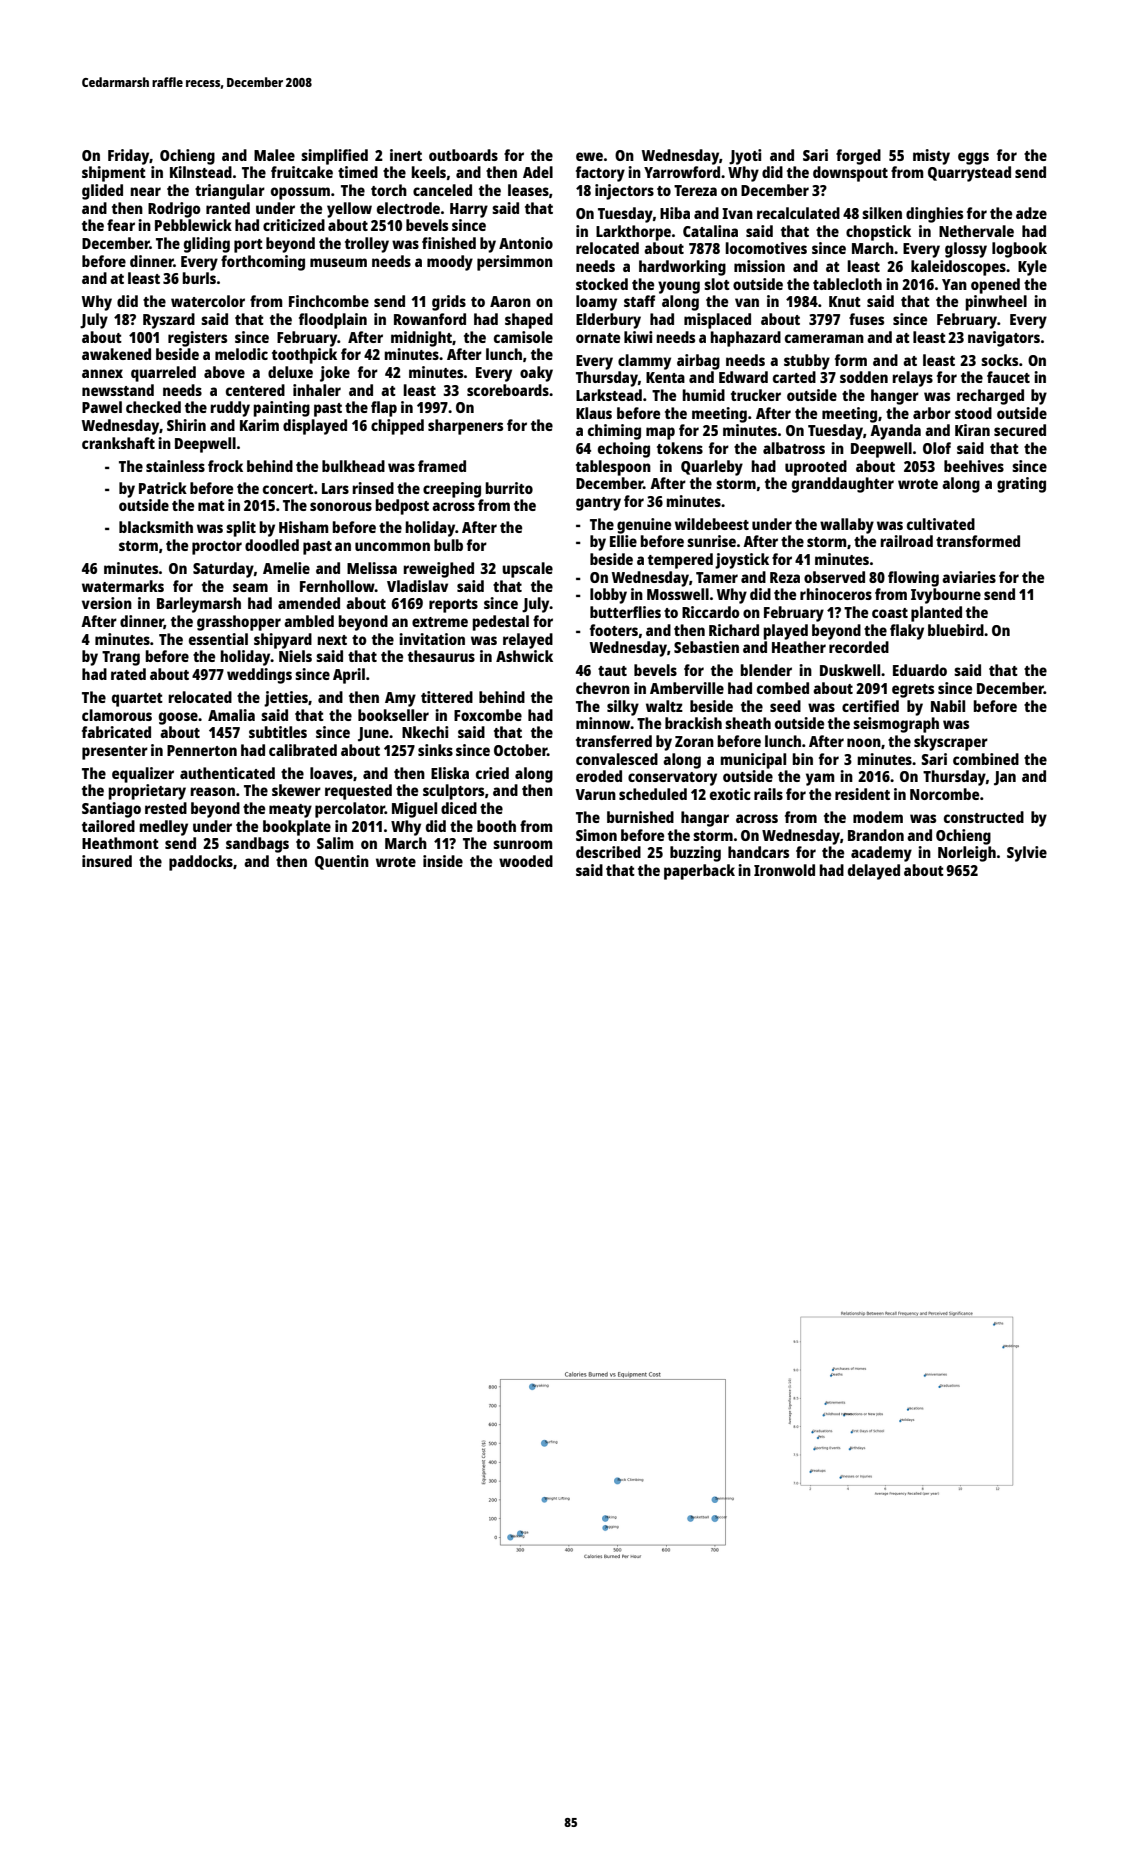 The image size is (1129, 1860). I want to click on centered, so click(255, 390).
